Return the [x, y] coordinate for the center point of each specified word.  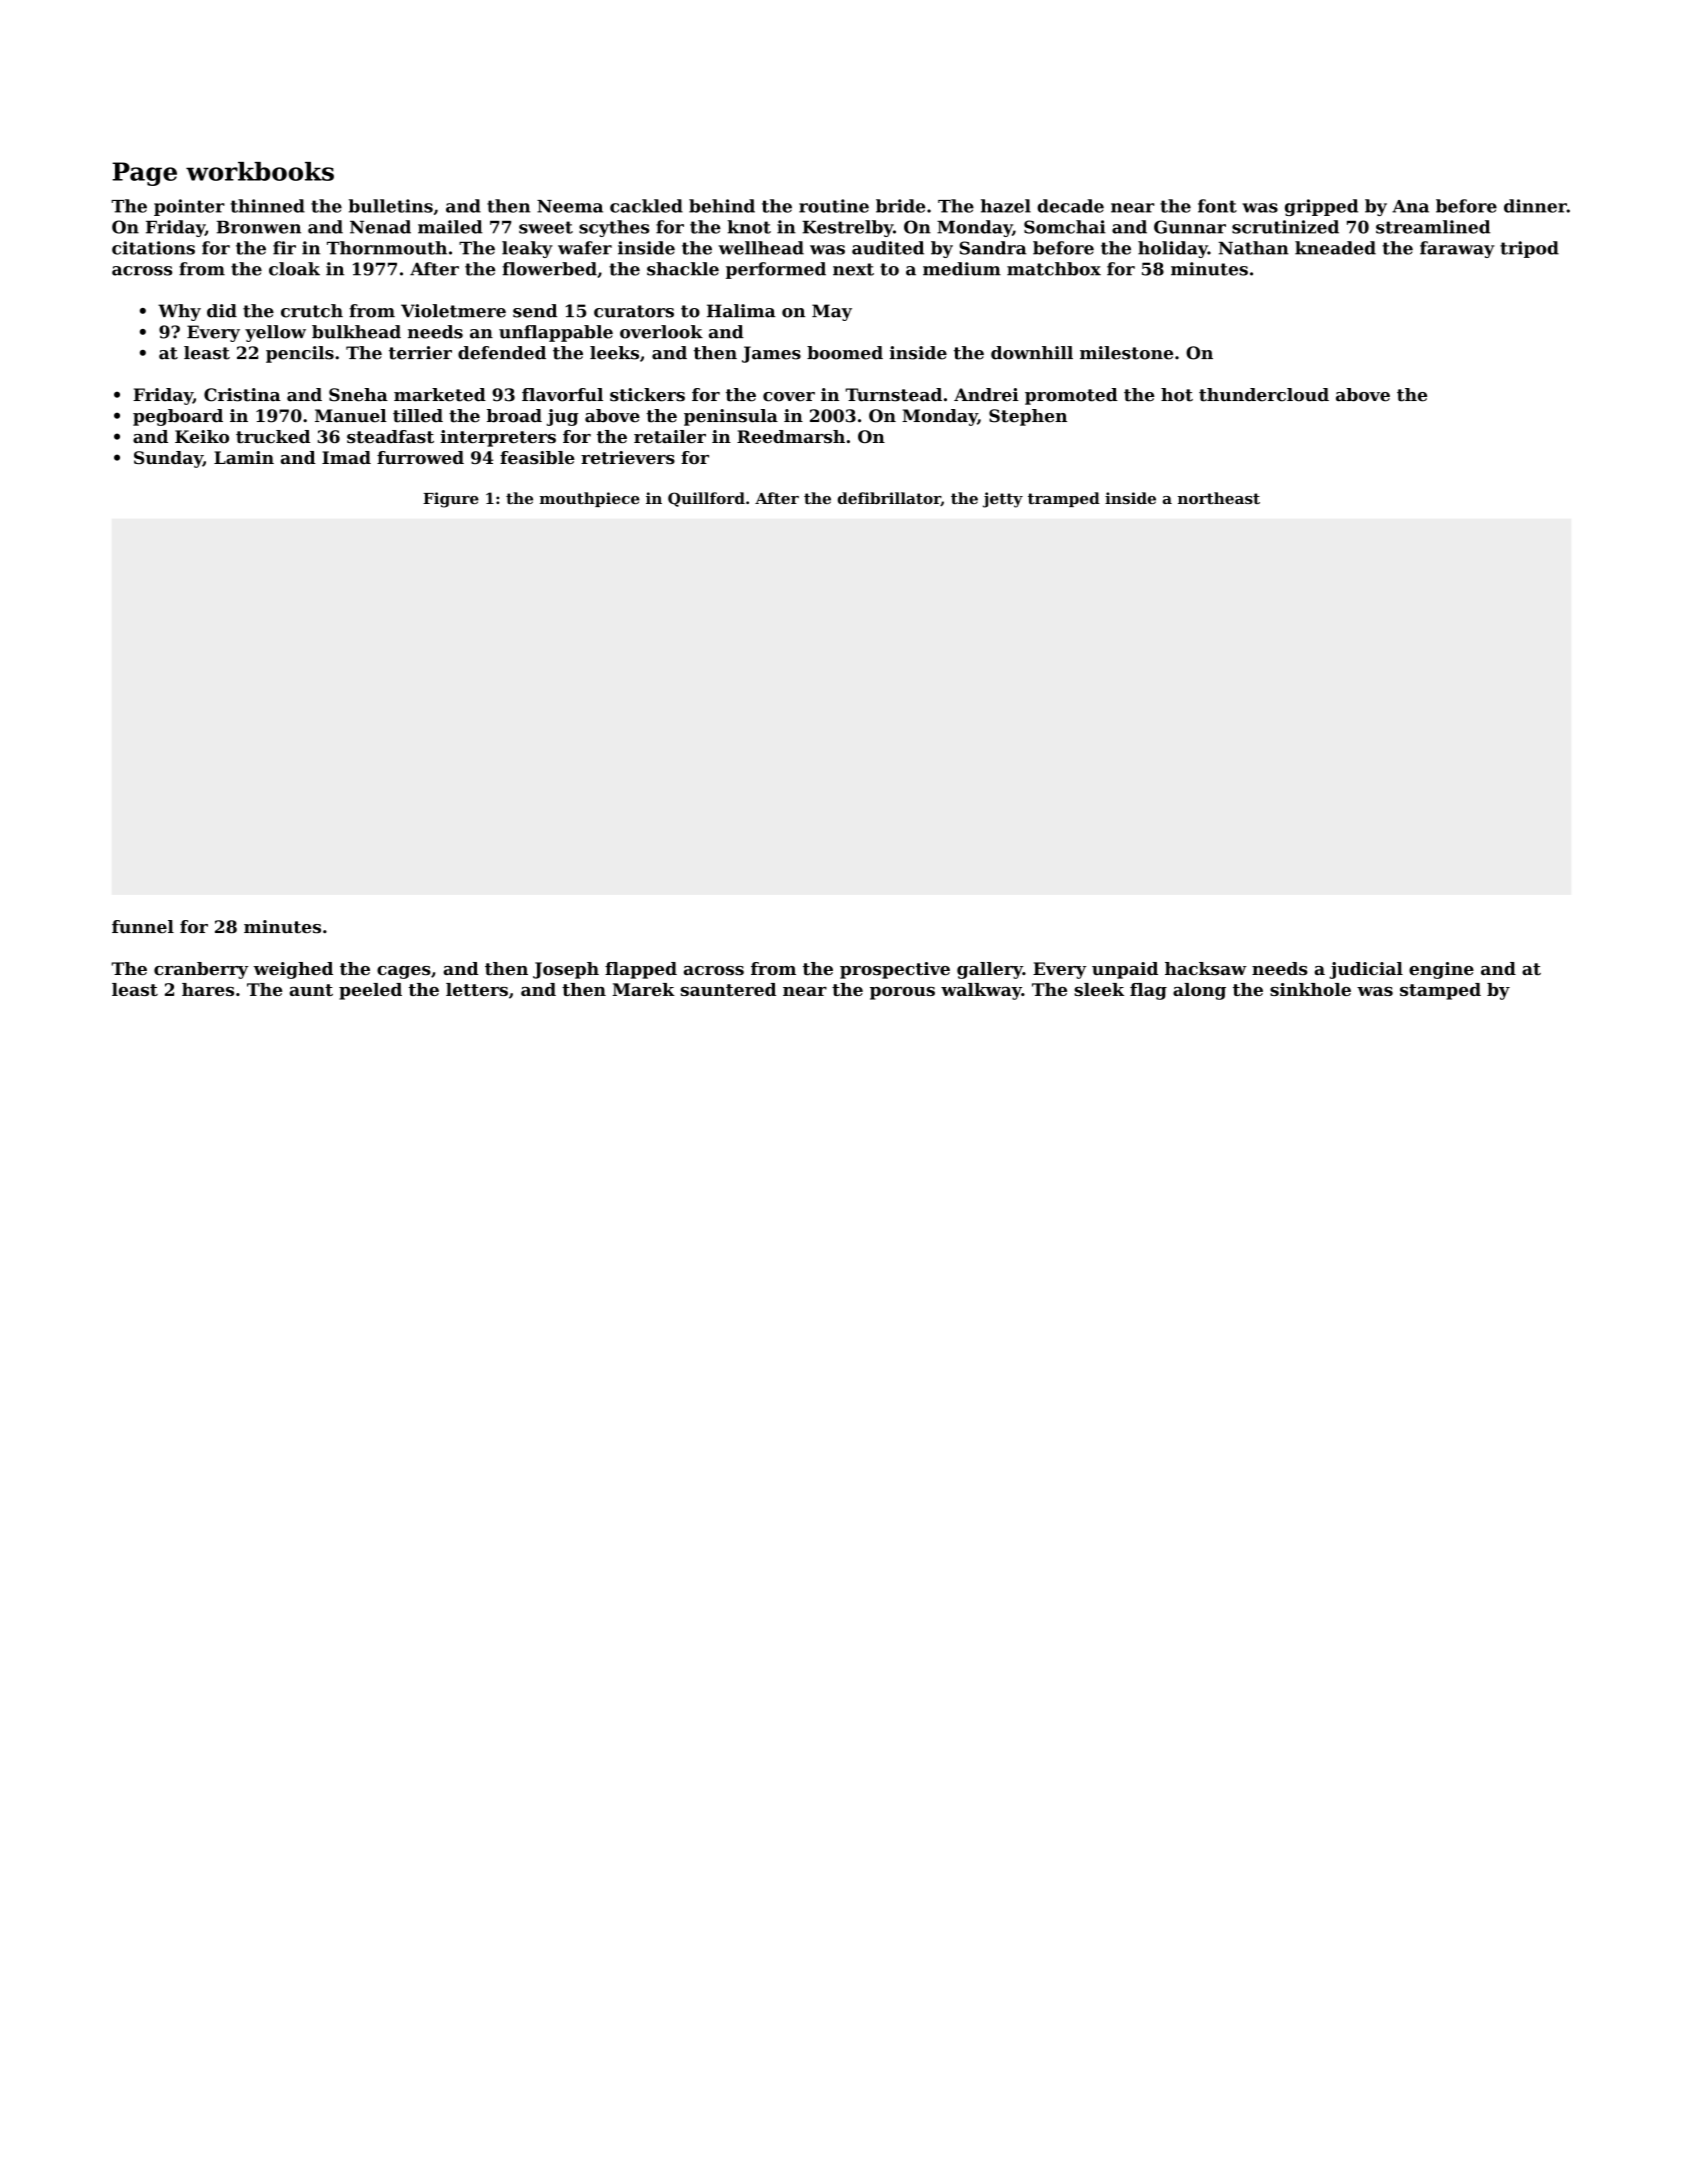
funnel [143, 927]
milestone [1126, 353]
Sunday [168, 459]
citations [153, 248]
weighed [293, 970]
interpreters [498, 438]
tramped [1064, 499]
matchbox [1054, 269]
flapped [641, 970]
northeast [1219, 498]
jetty [1003, 500]
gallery [990, 970]
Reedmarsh [791, 436]
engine [1441, 970]
